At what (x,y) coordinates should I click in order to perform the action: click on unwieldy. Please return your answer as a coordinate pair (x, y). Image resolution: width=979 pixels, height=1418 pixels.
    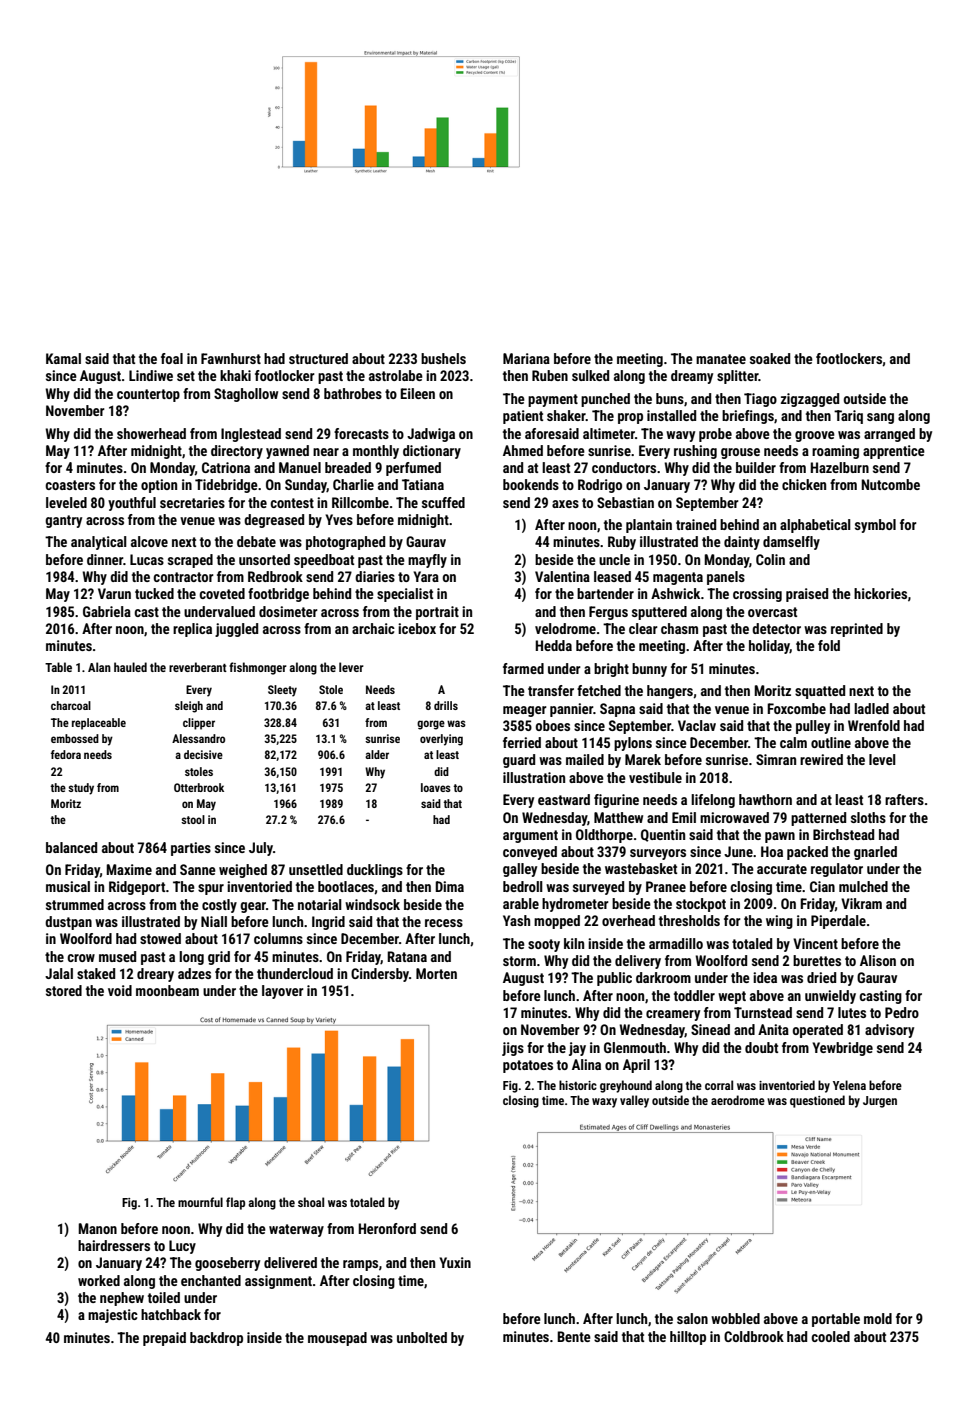
    Looking at the image, I should click on (830, 997).
